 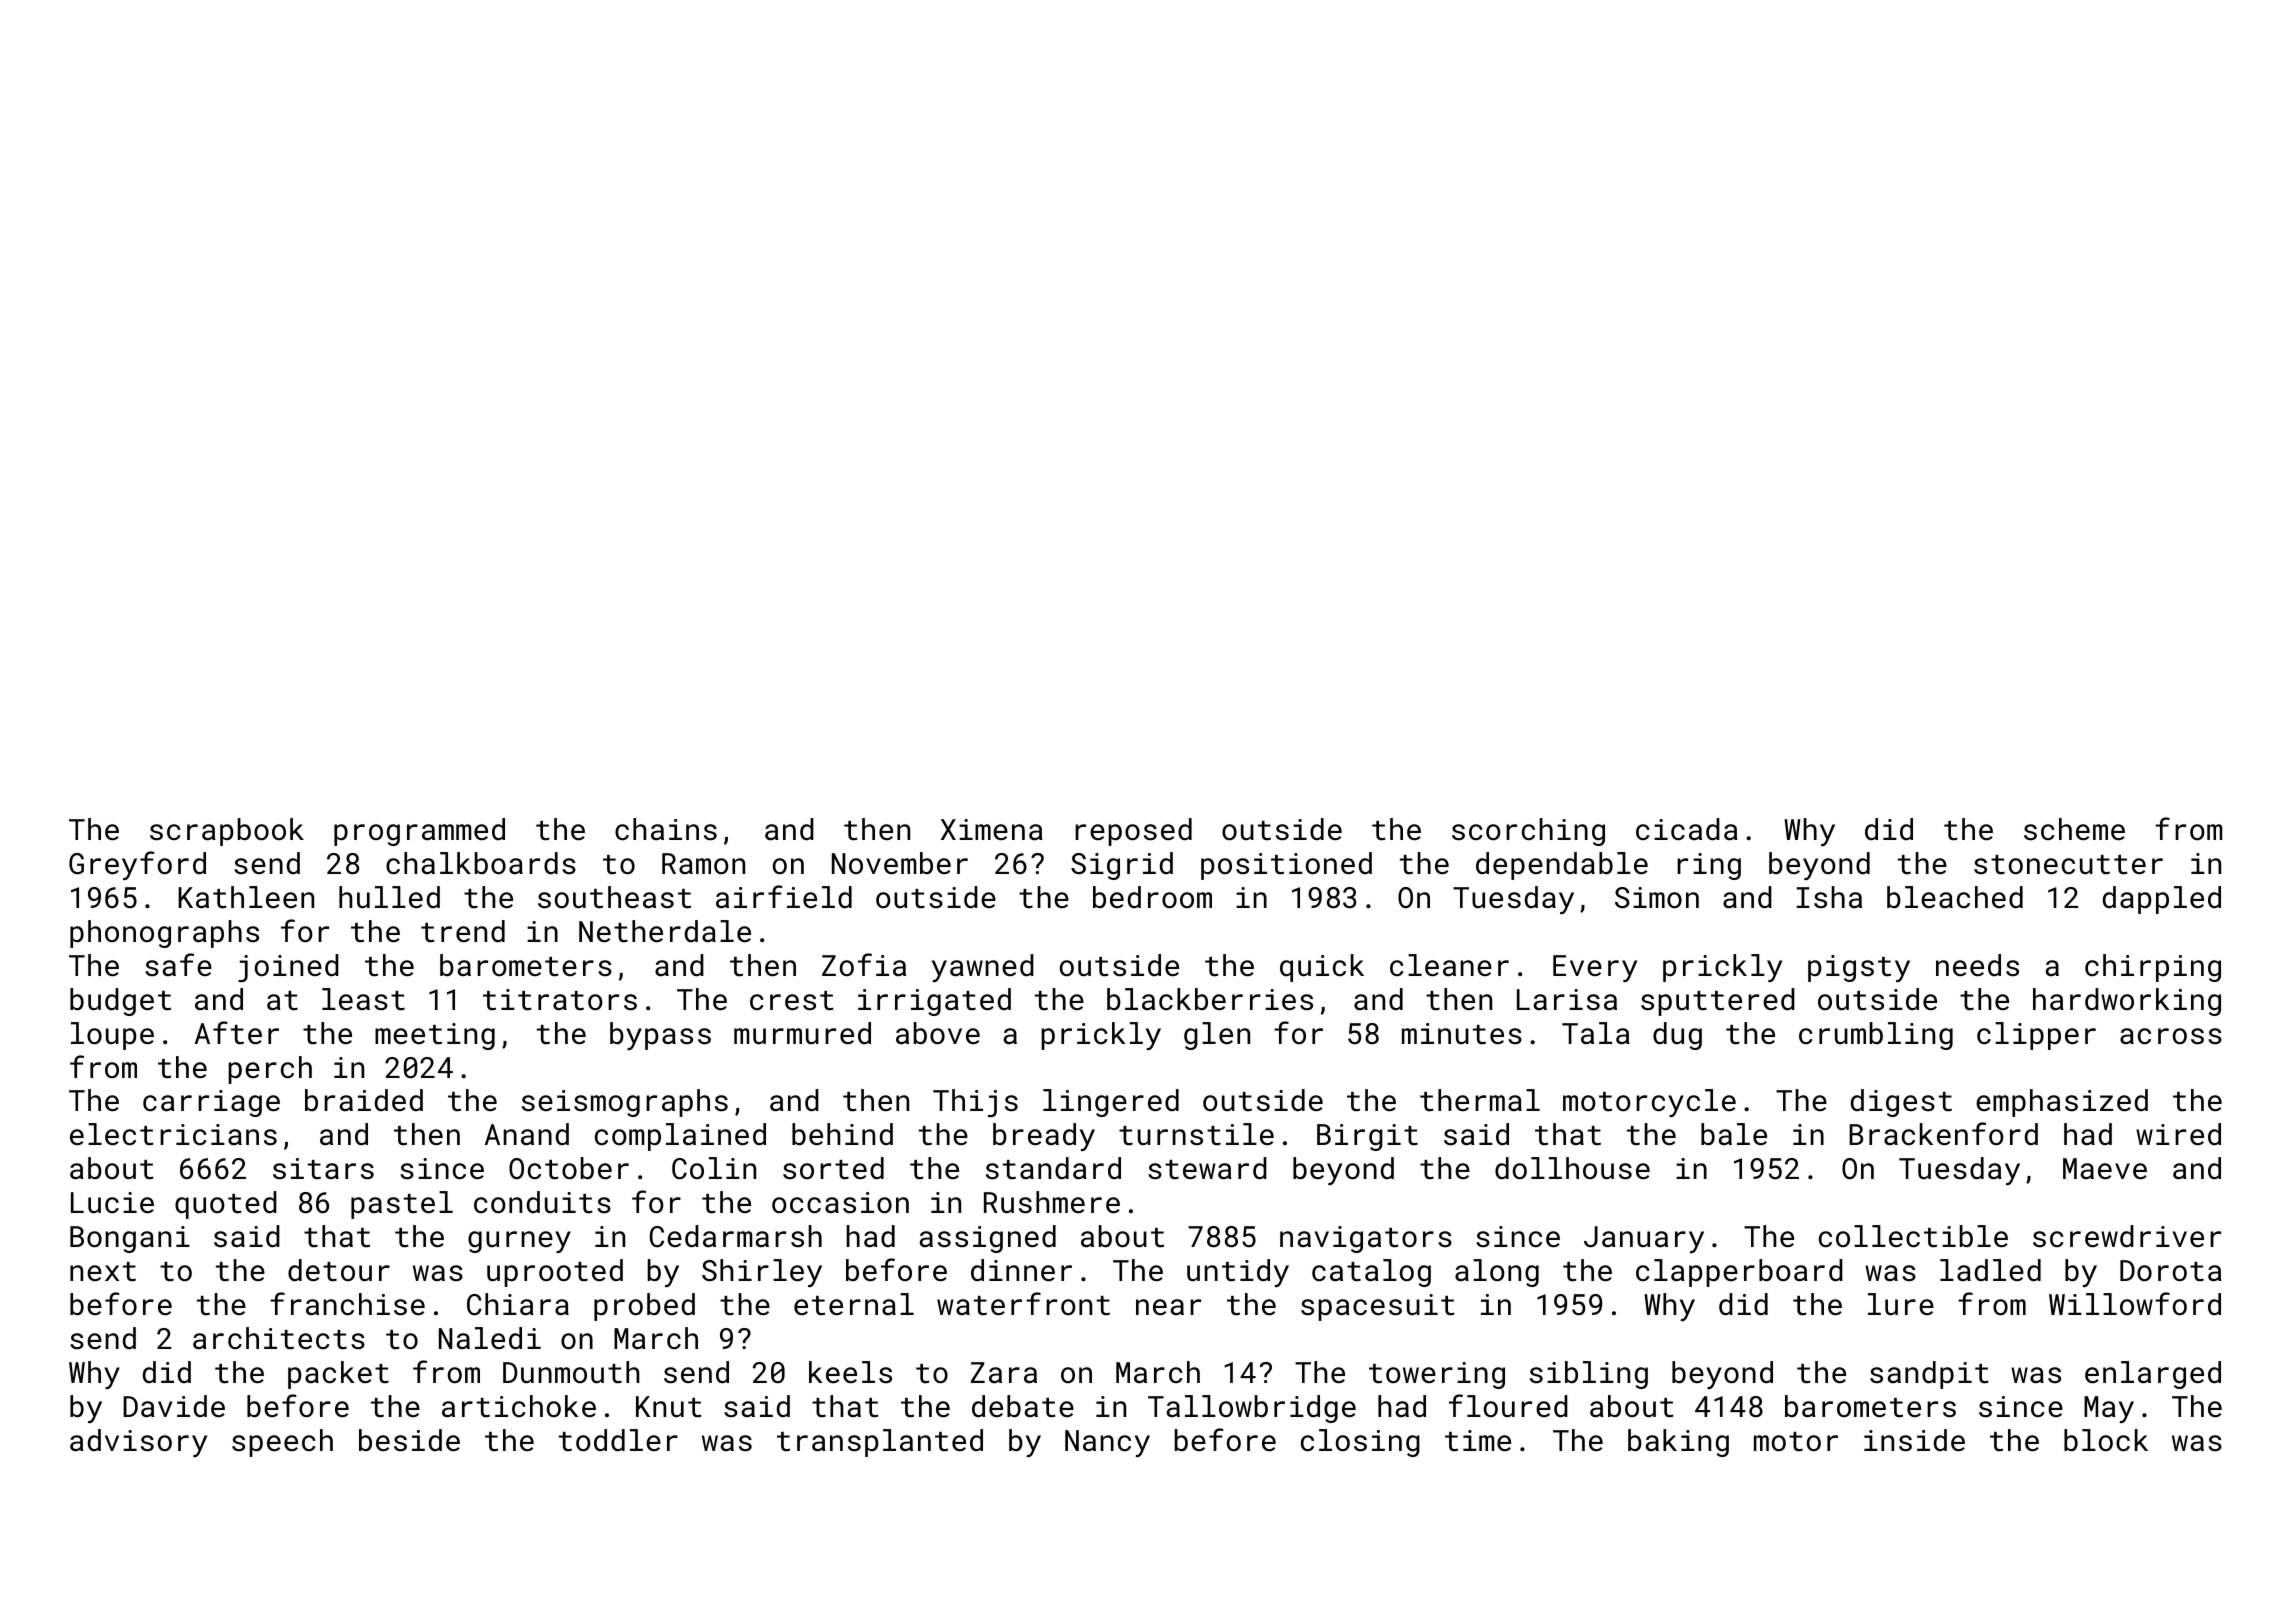 What do you see at coordinates (1562, 866) in the screenshot?
I see `dependable` at bounding box center [1562, 866].
